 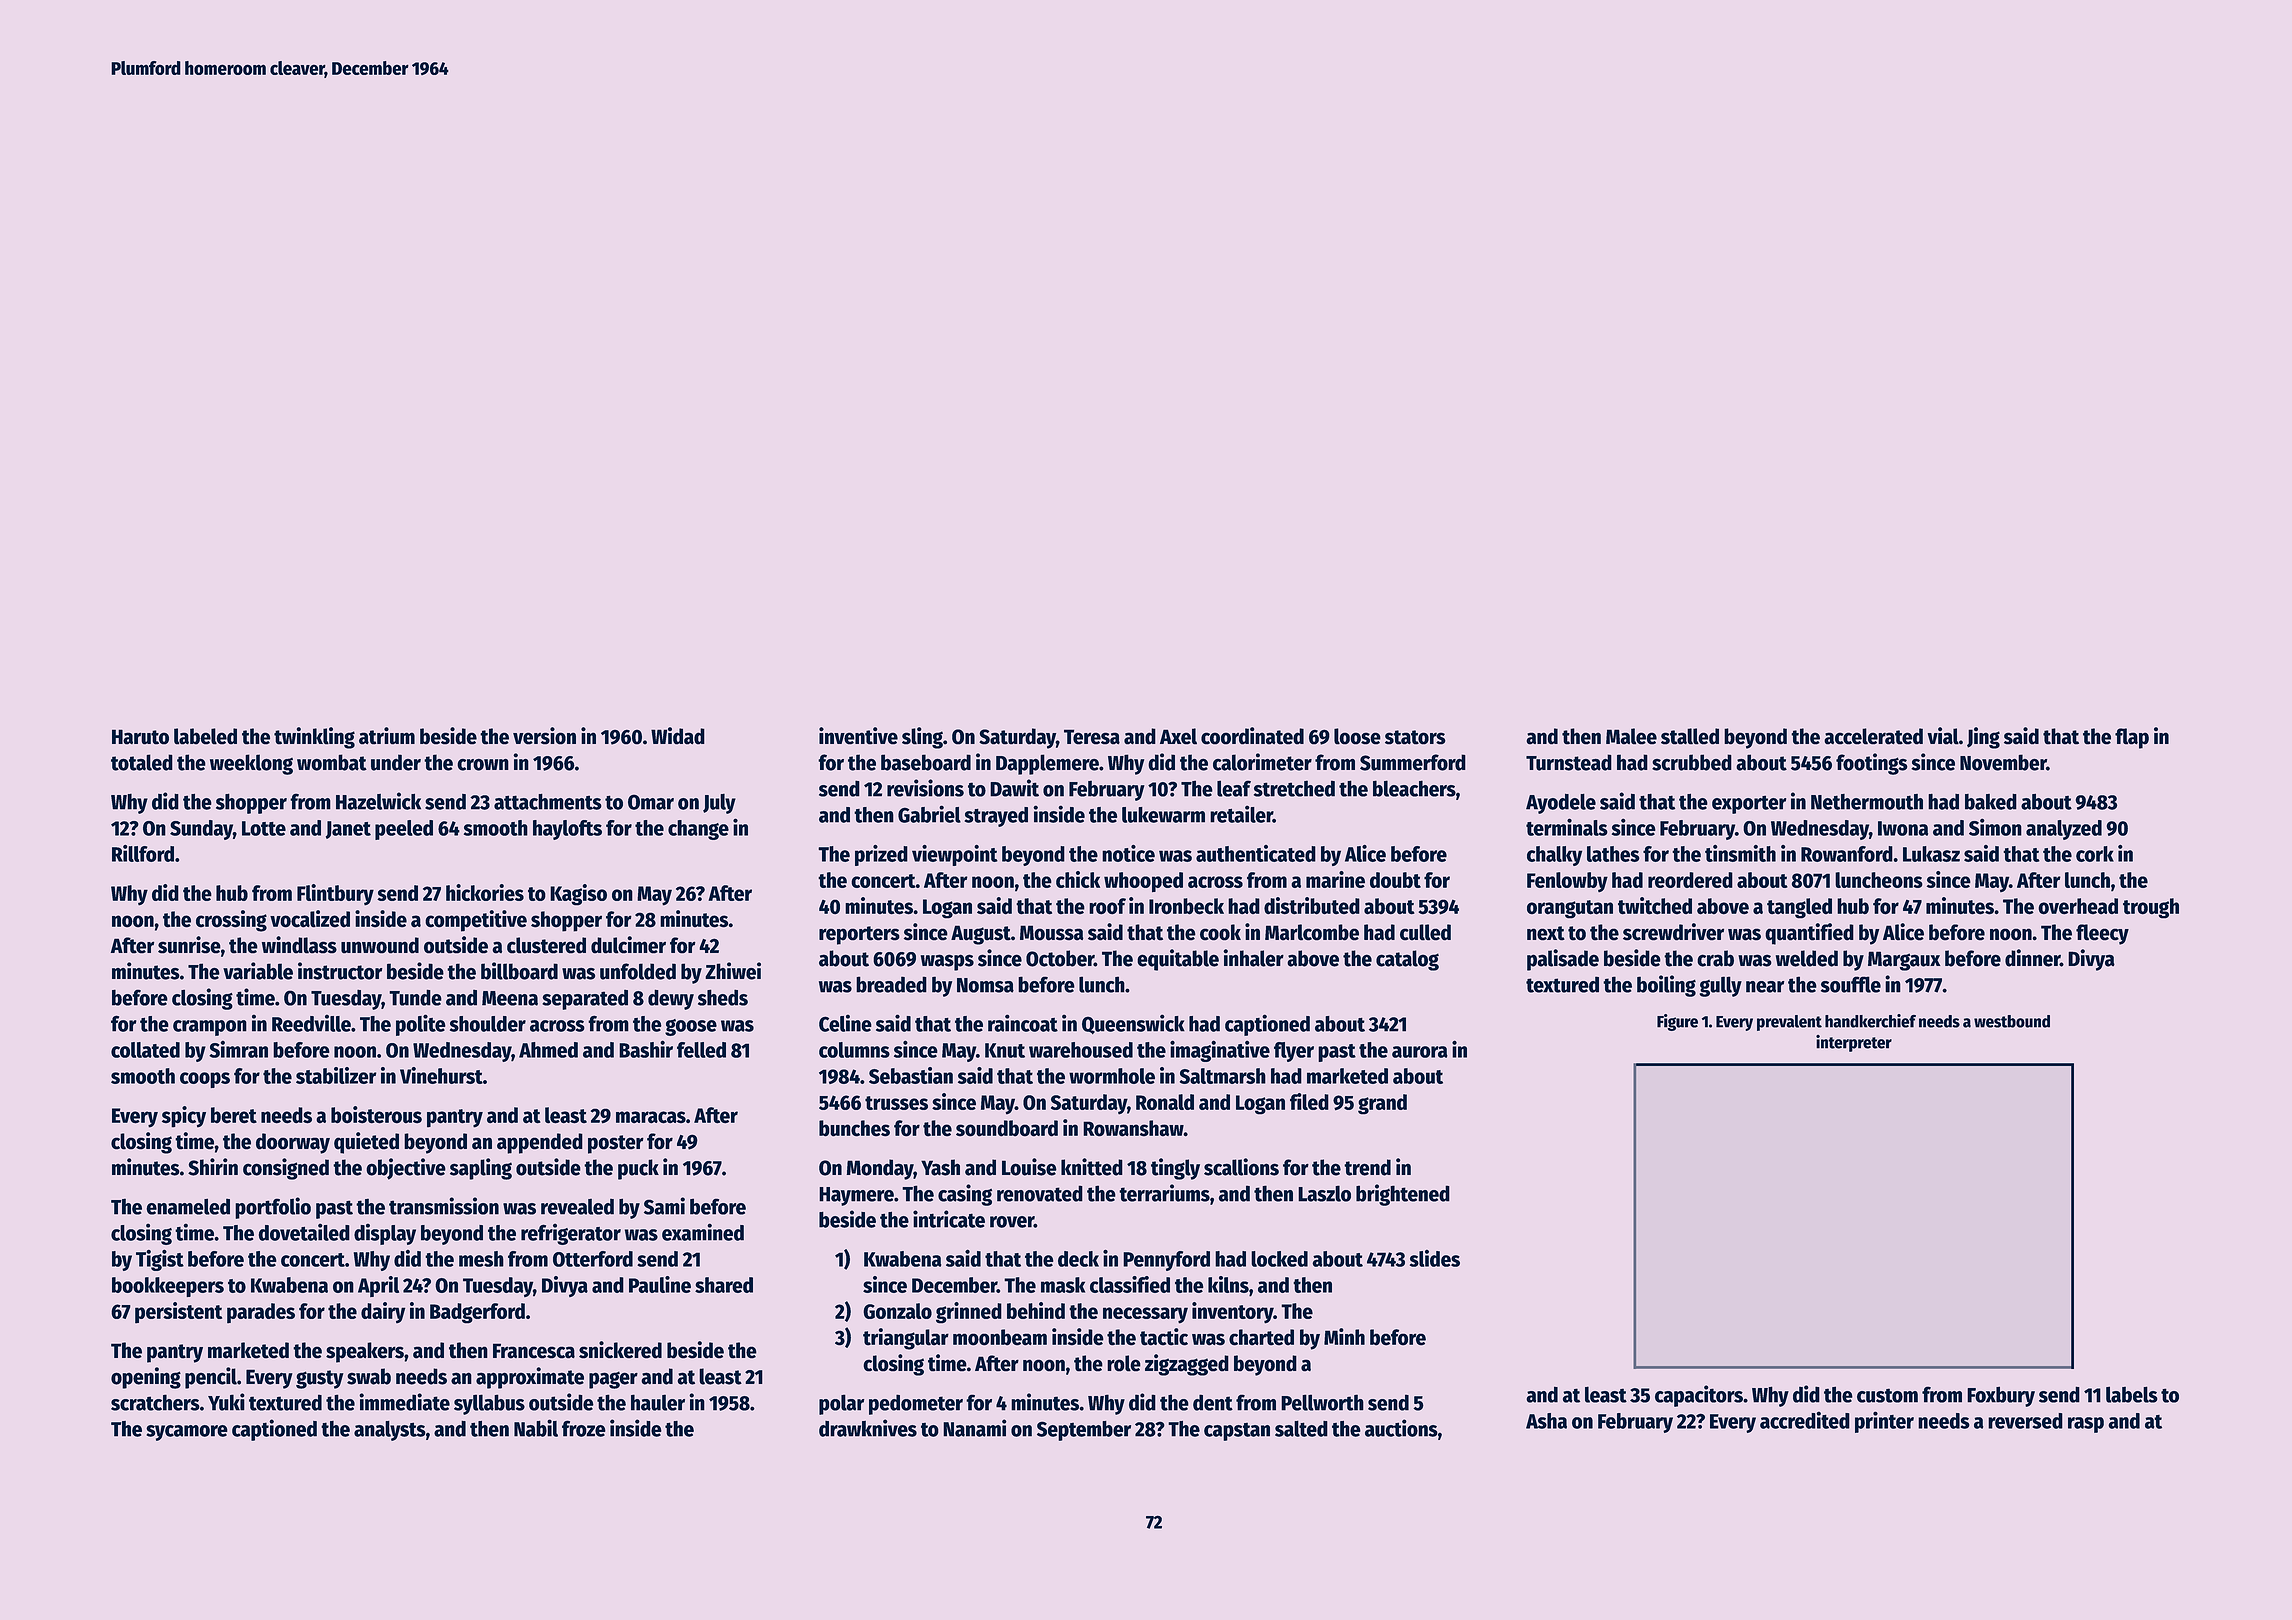 What do you see at coordinates (858, 736) in the page?
I see `inventive` at bounding box center [858, 736].
